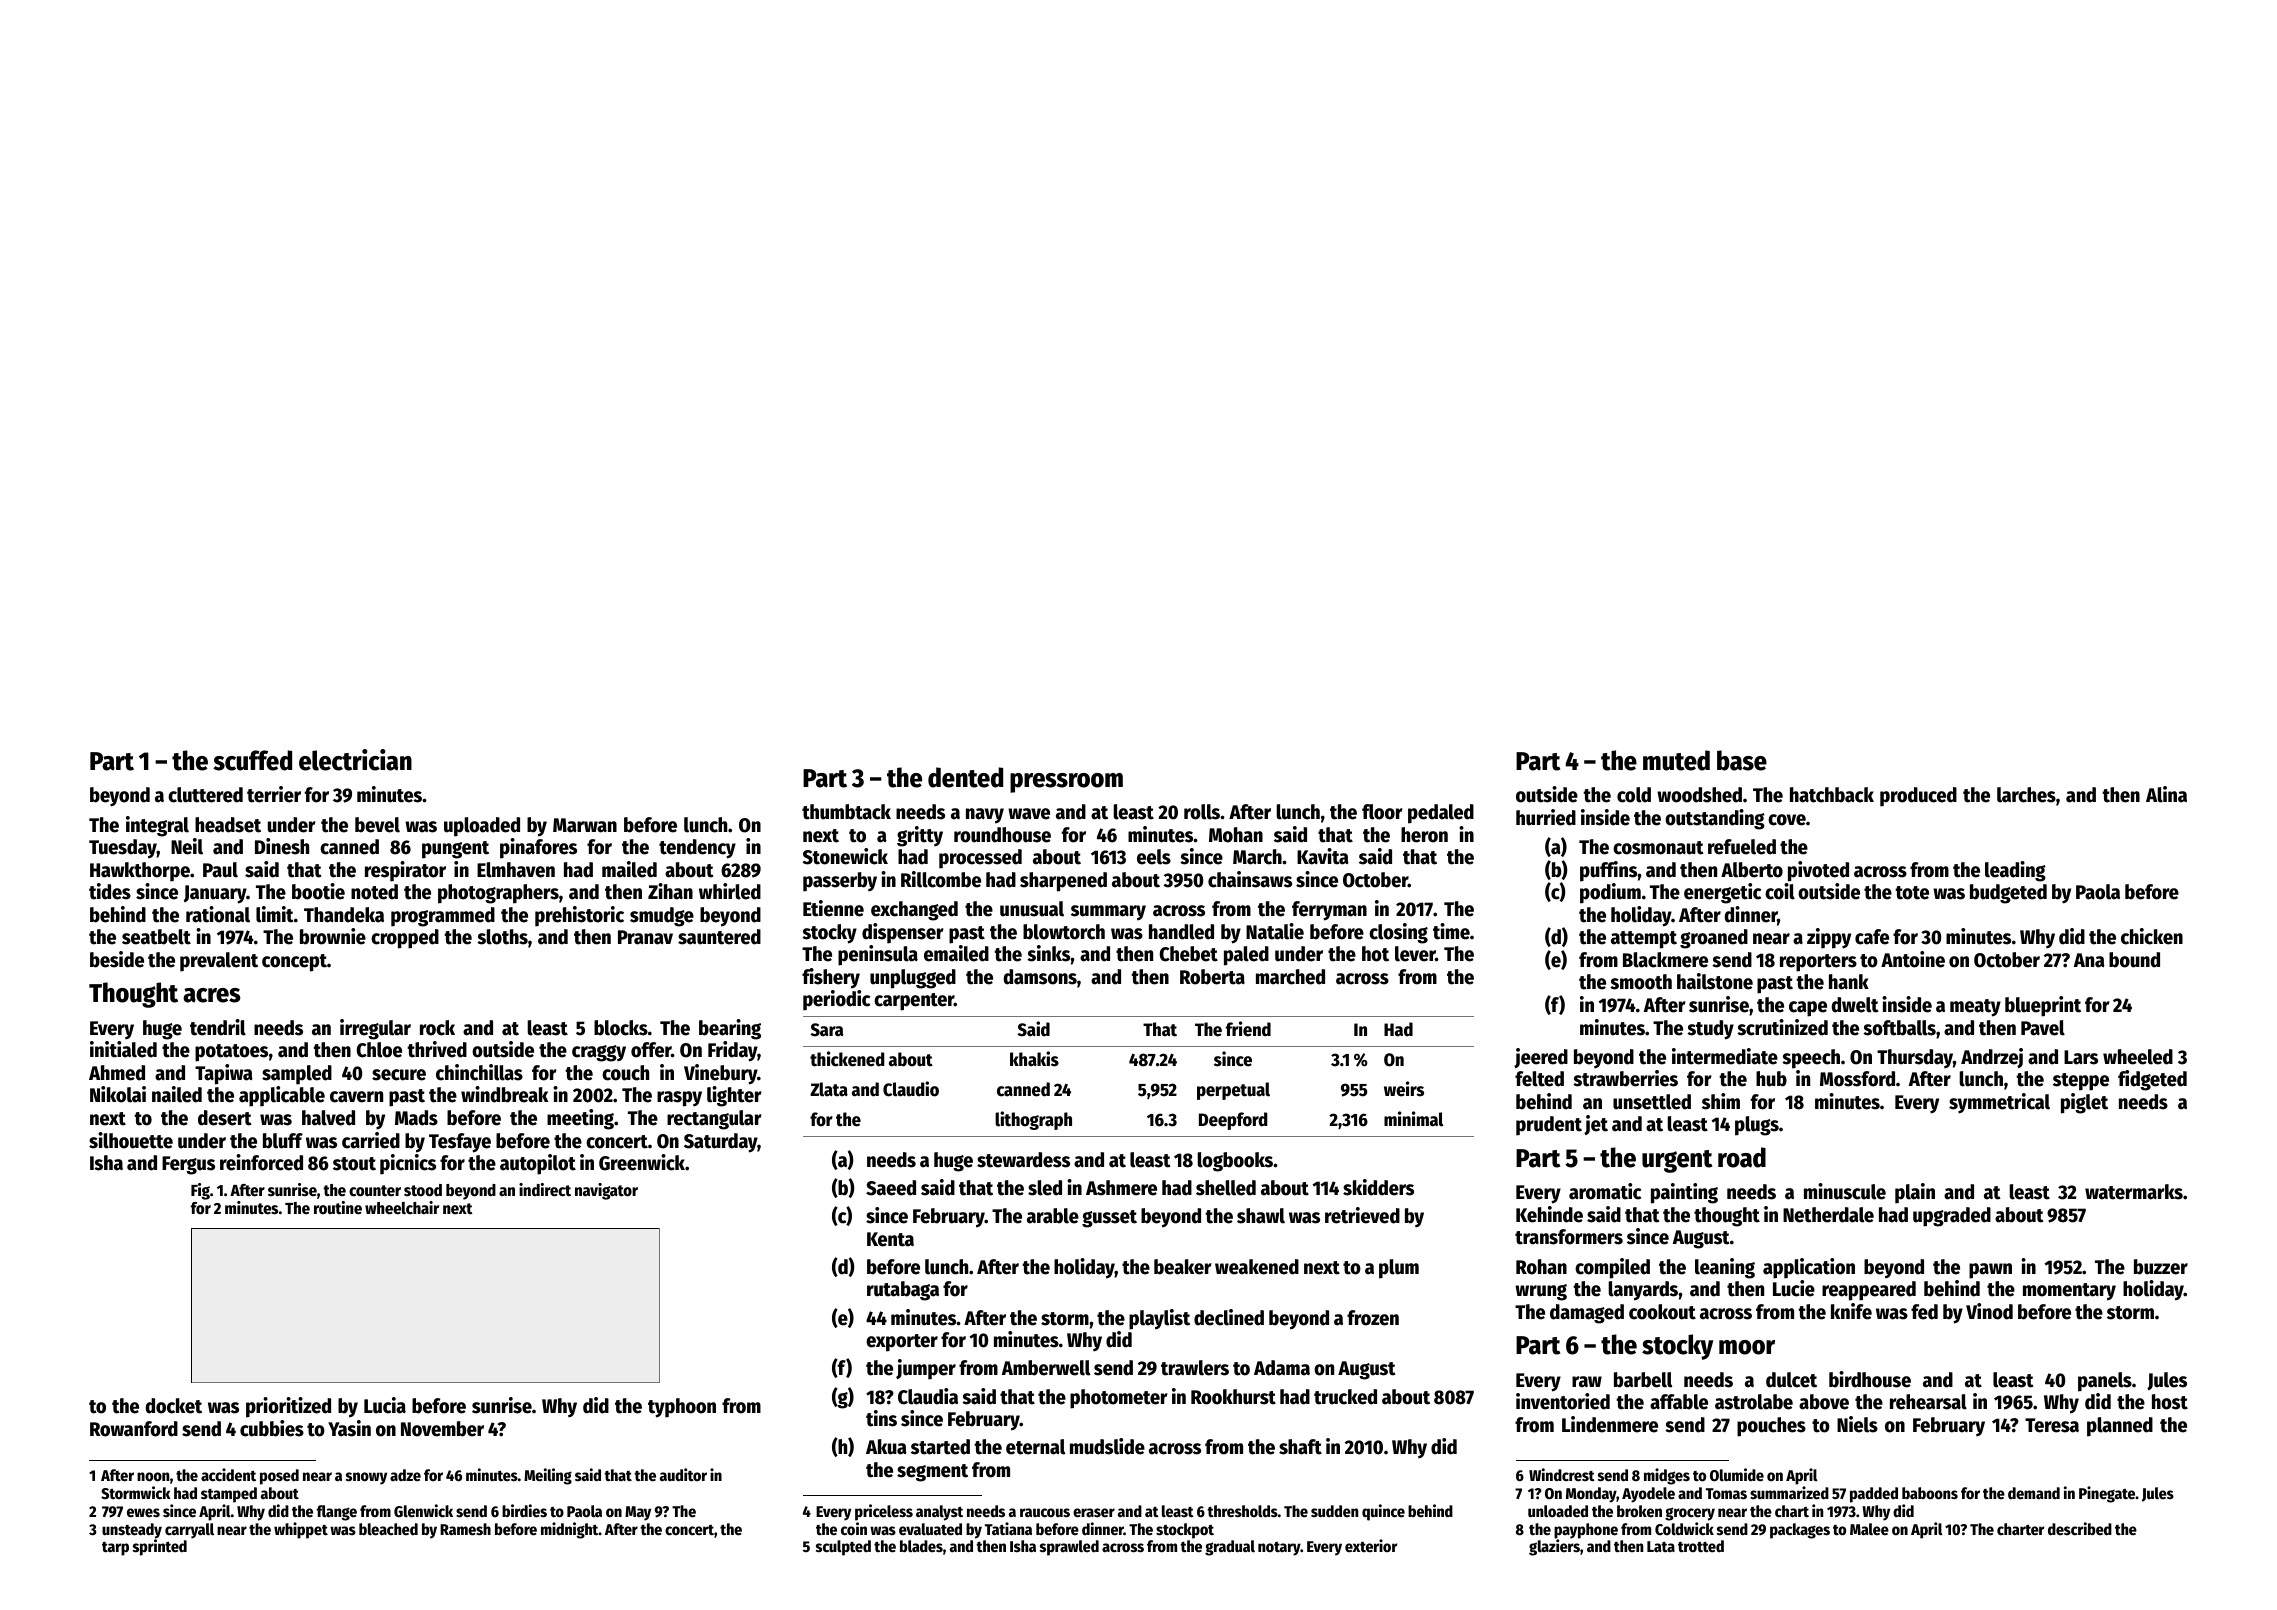 The width and height of the screenshot is (2277, 1610). What do you see at coordinates (965, 777) in the screenshot?
I see `dented` at bounding box center [965, 777].
